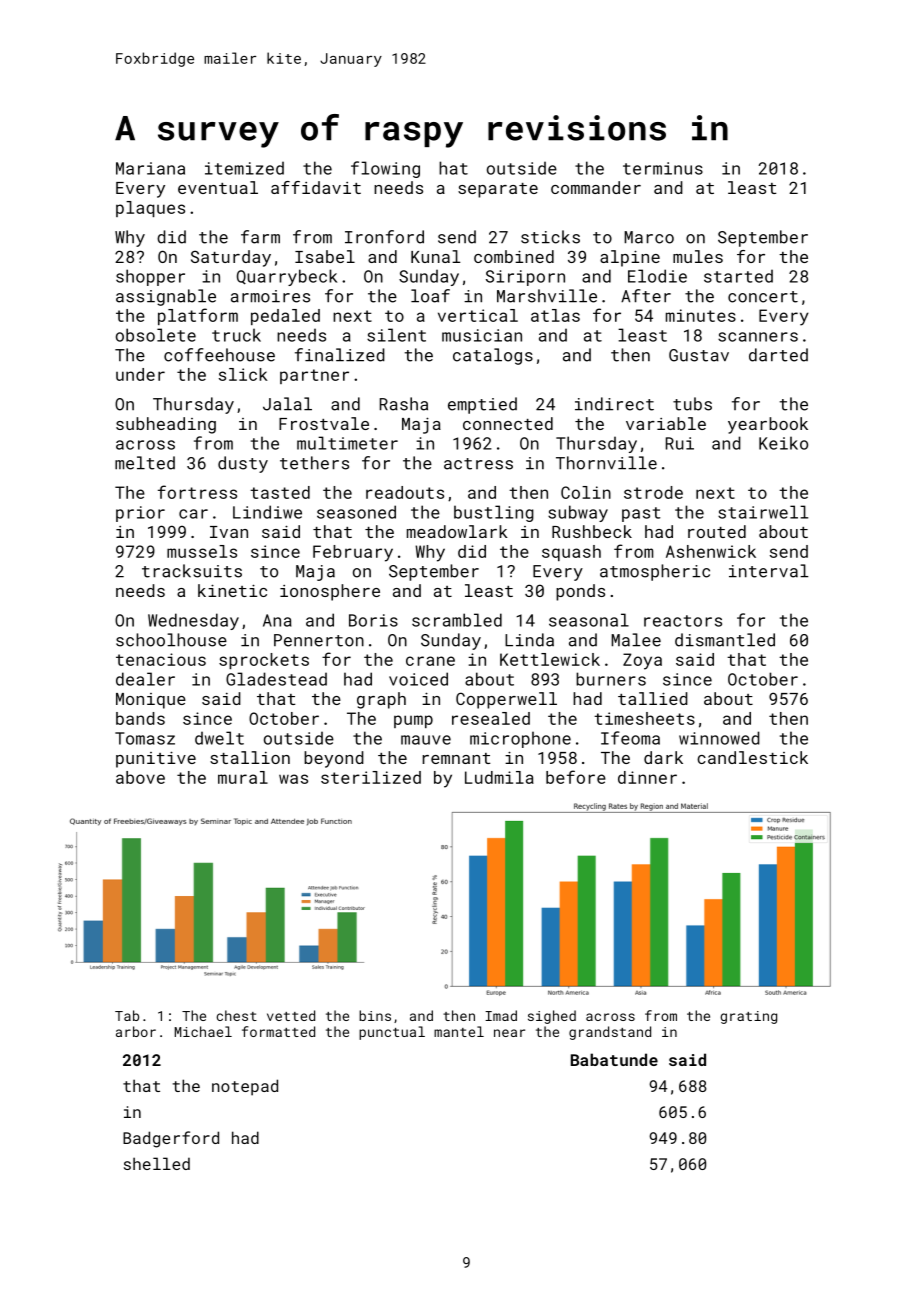 The height and width of the screenshot is (1308, 924). I want to click on grating, so click(748, 1017).
